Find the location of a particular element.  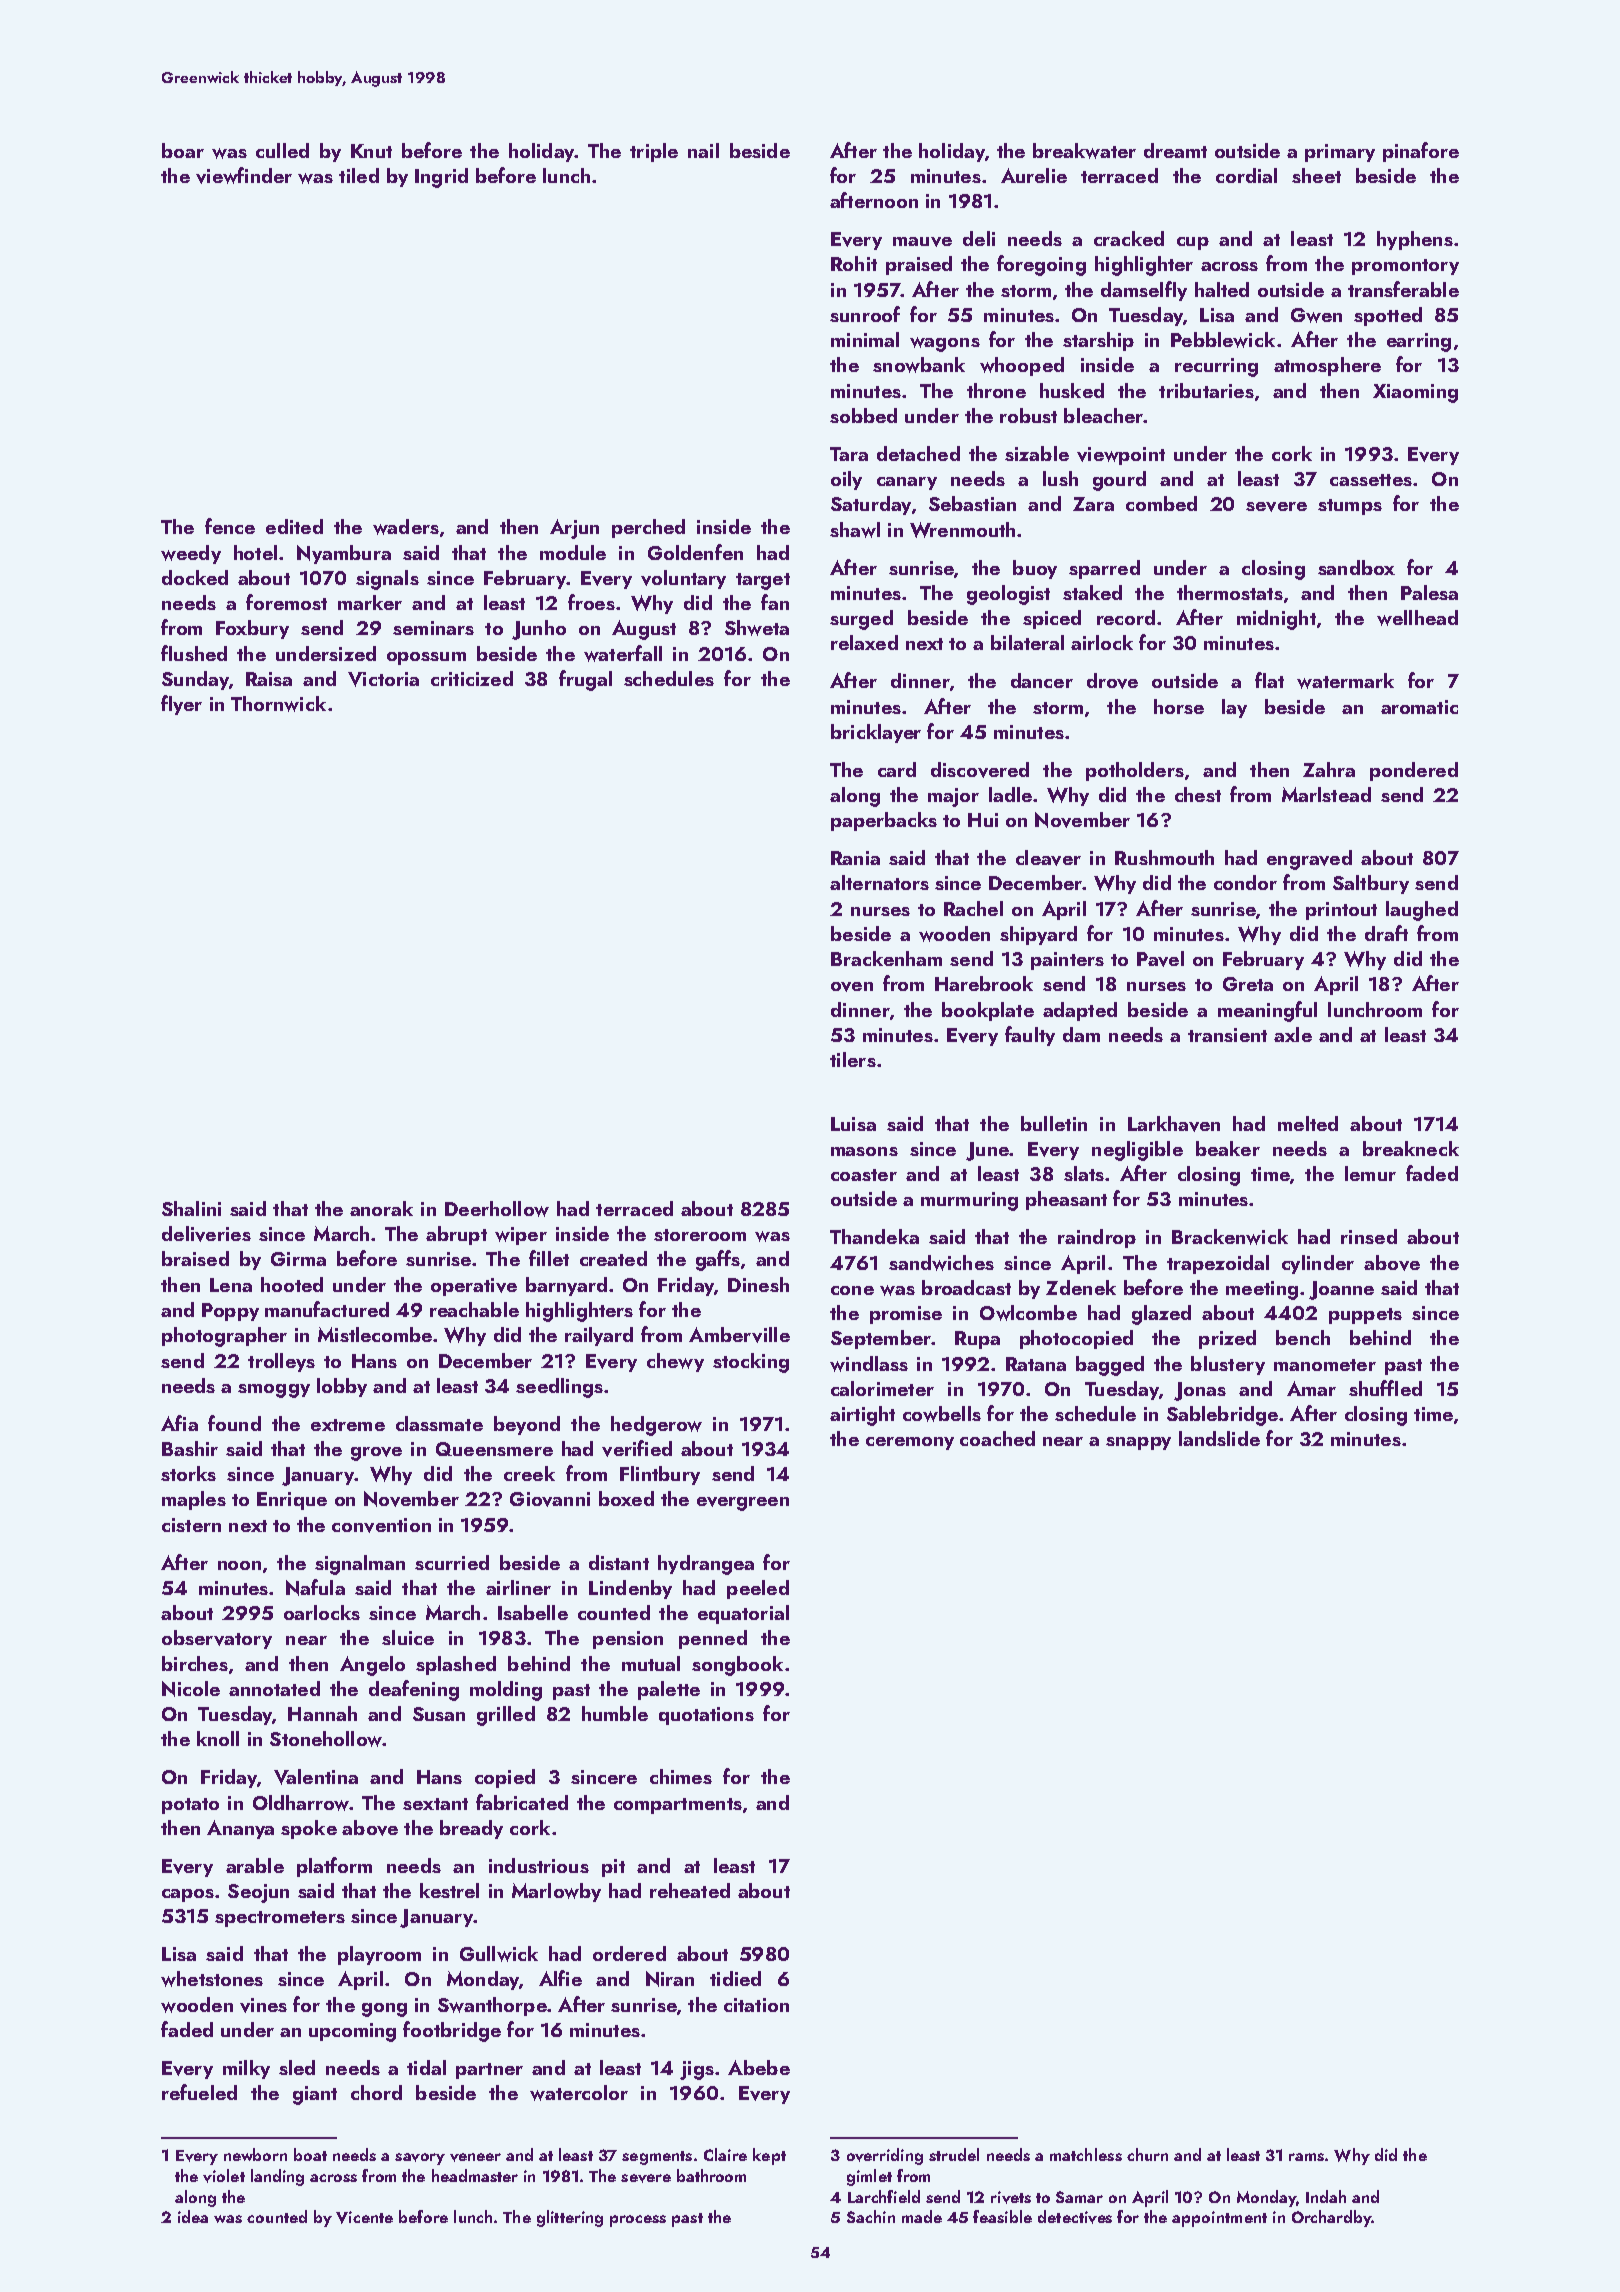

giant is located at coordinates (315, 2095).
